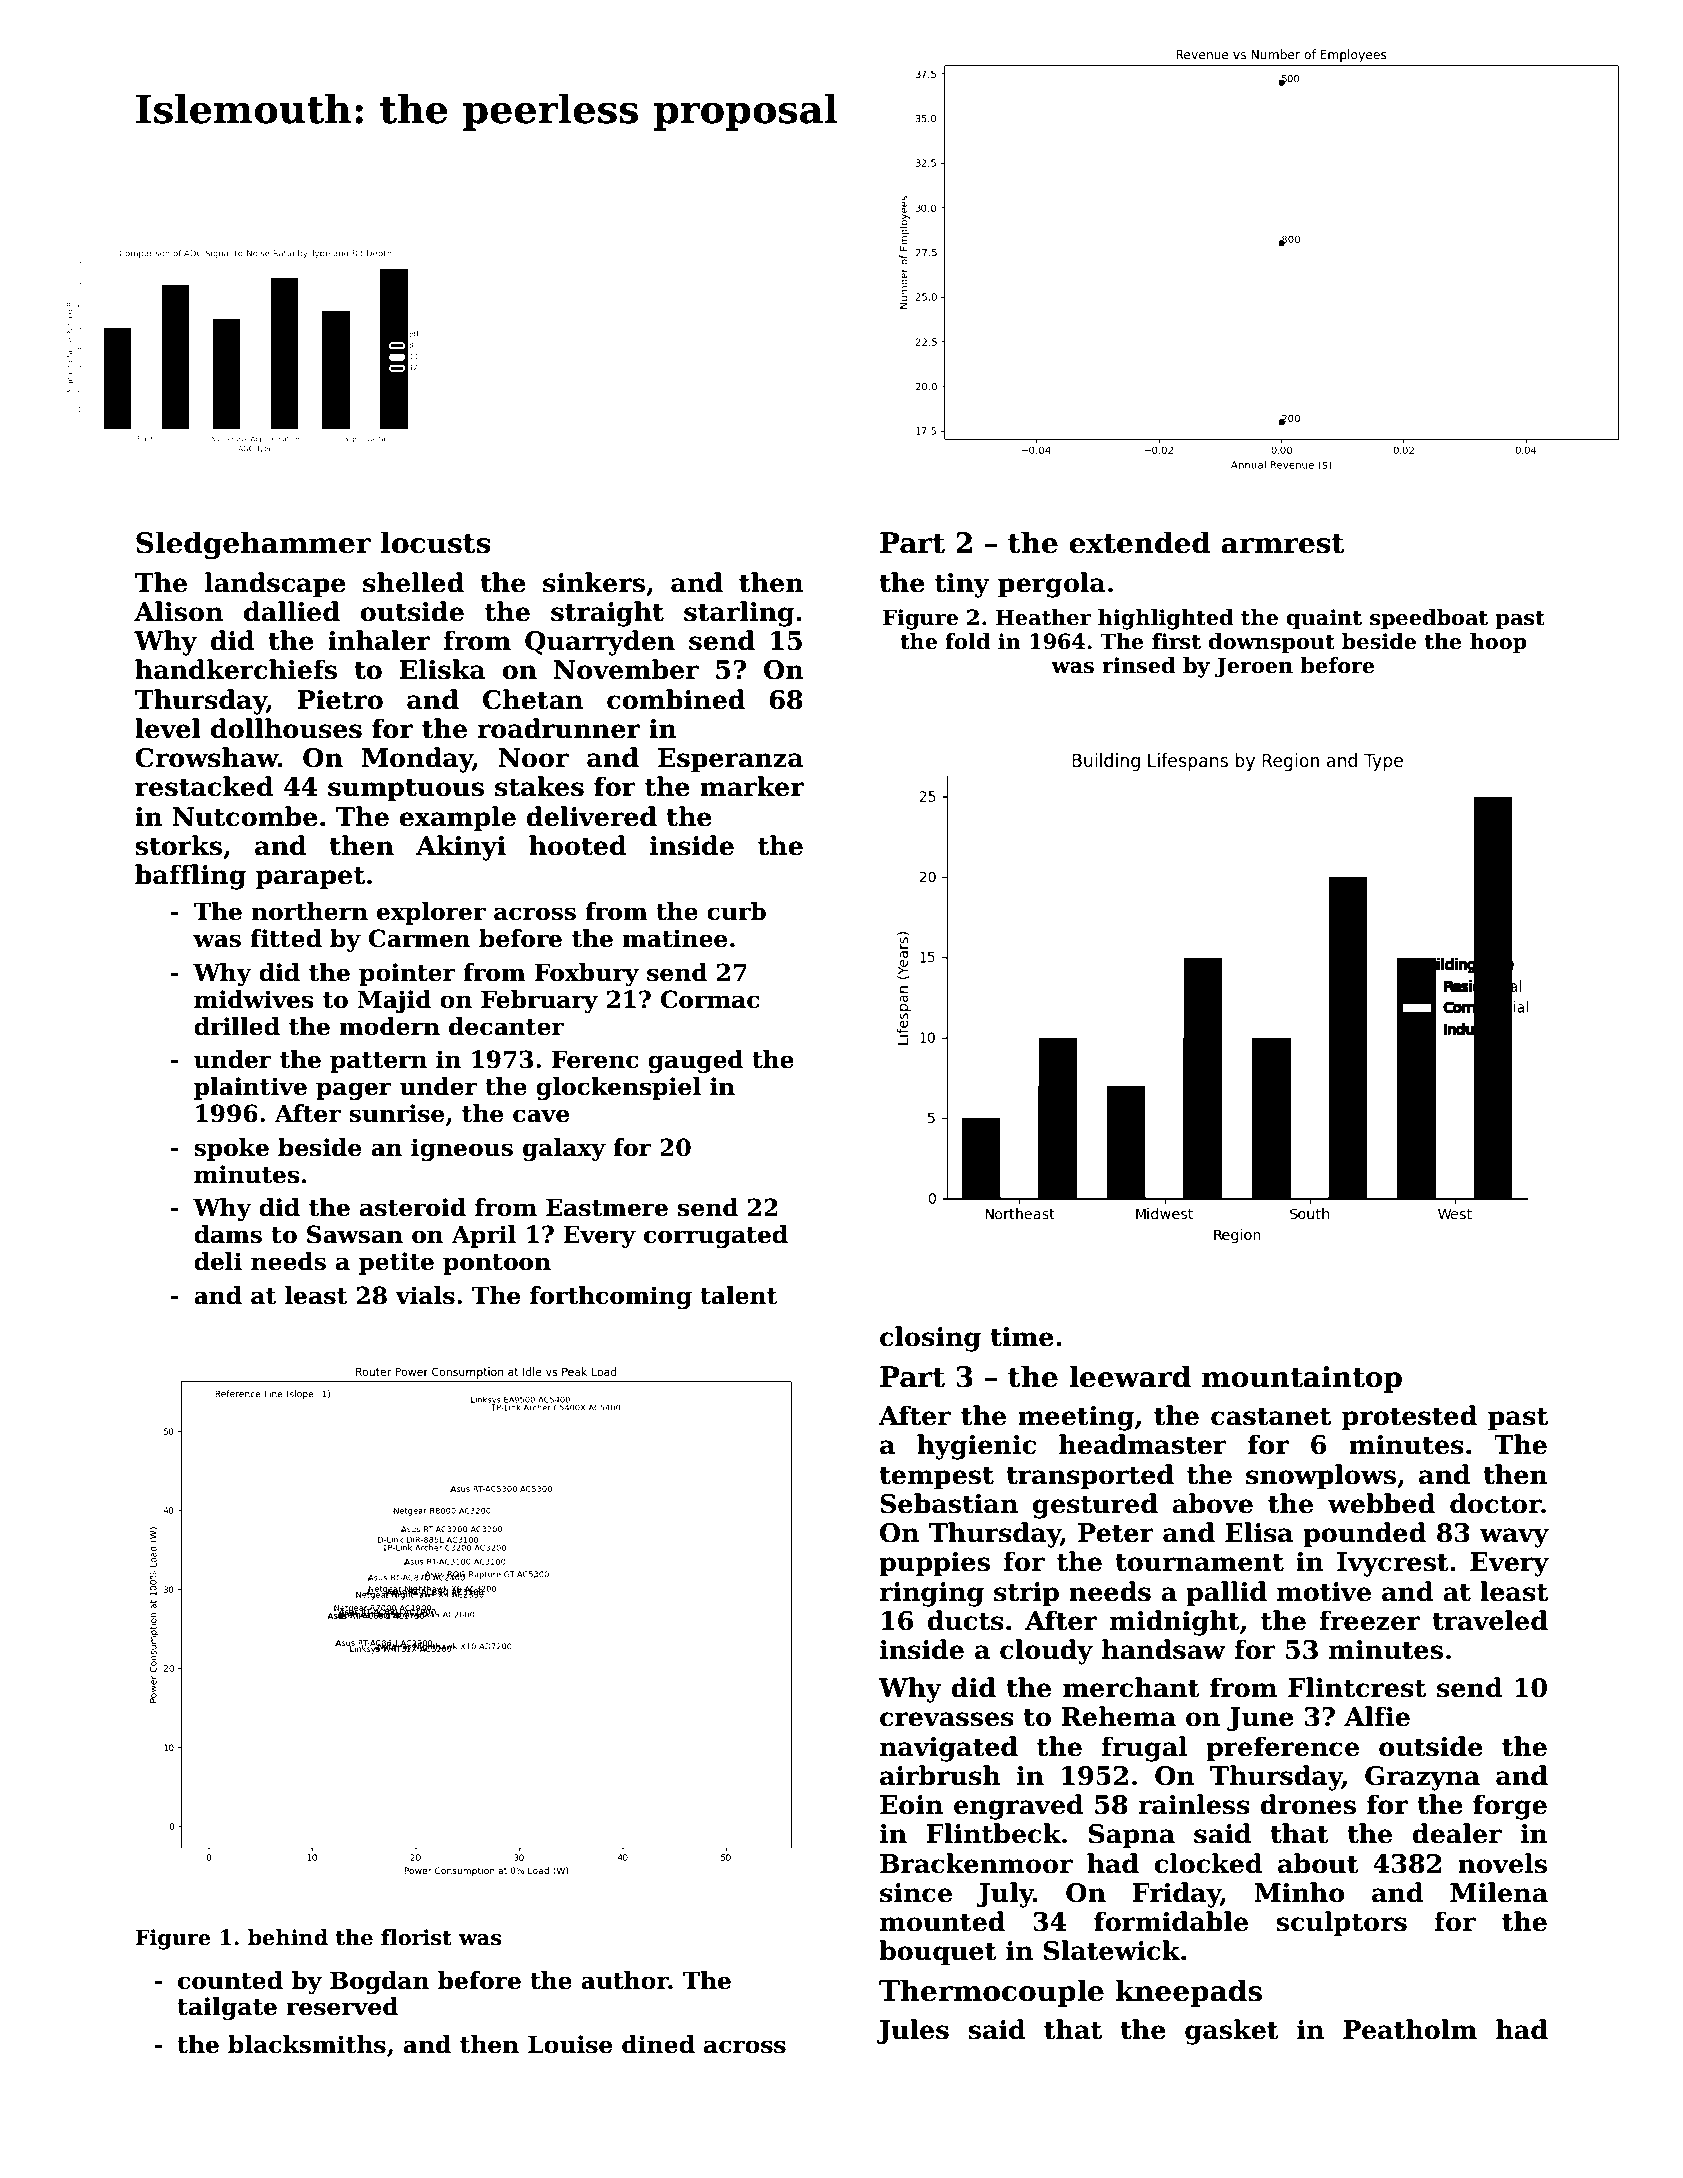 The width and height of the screenshot is (1683, 2178). I want to click on airbrush, so click(940, 1775).
